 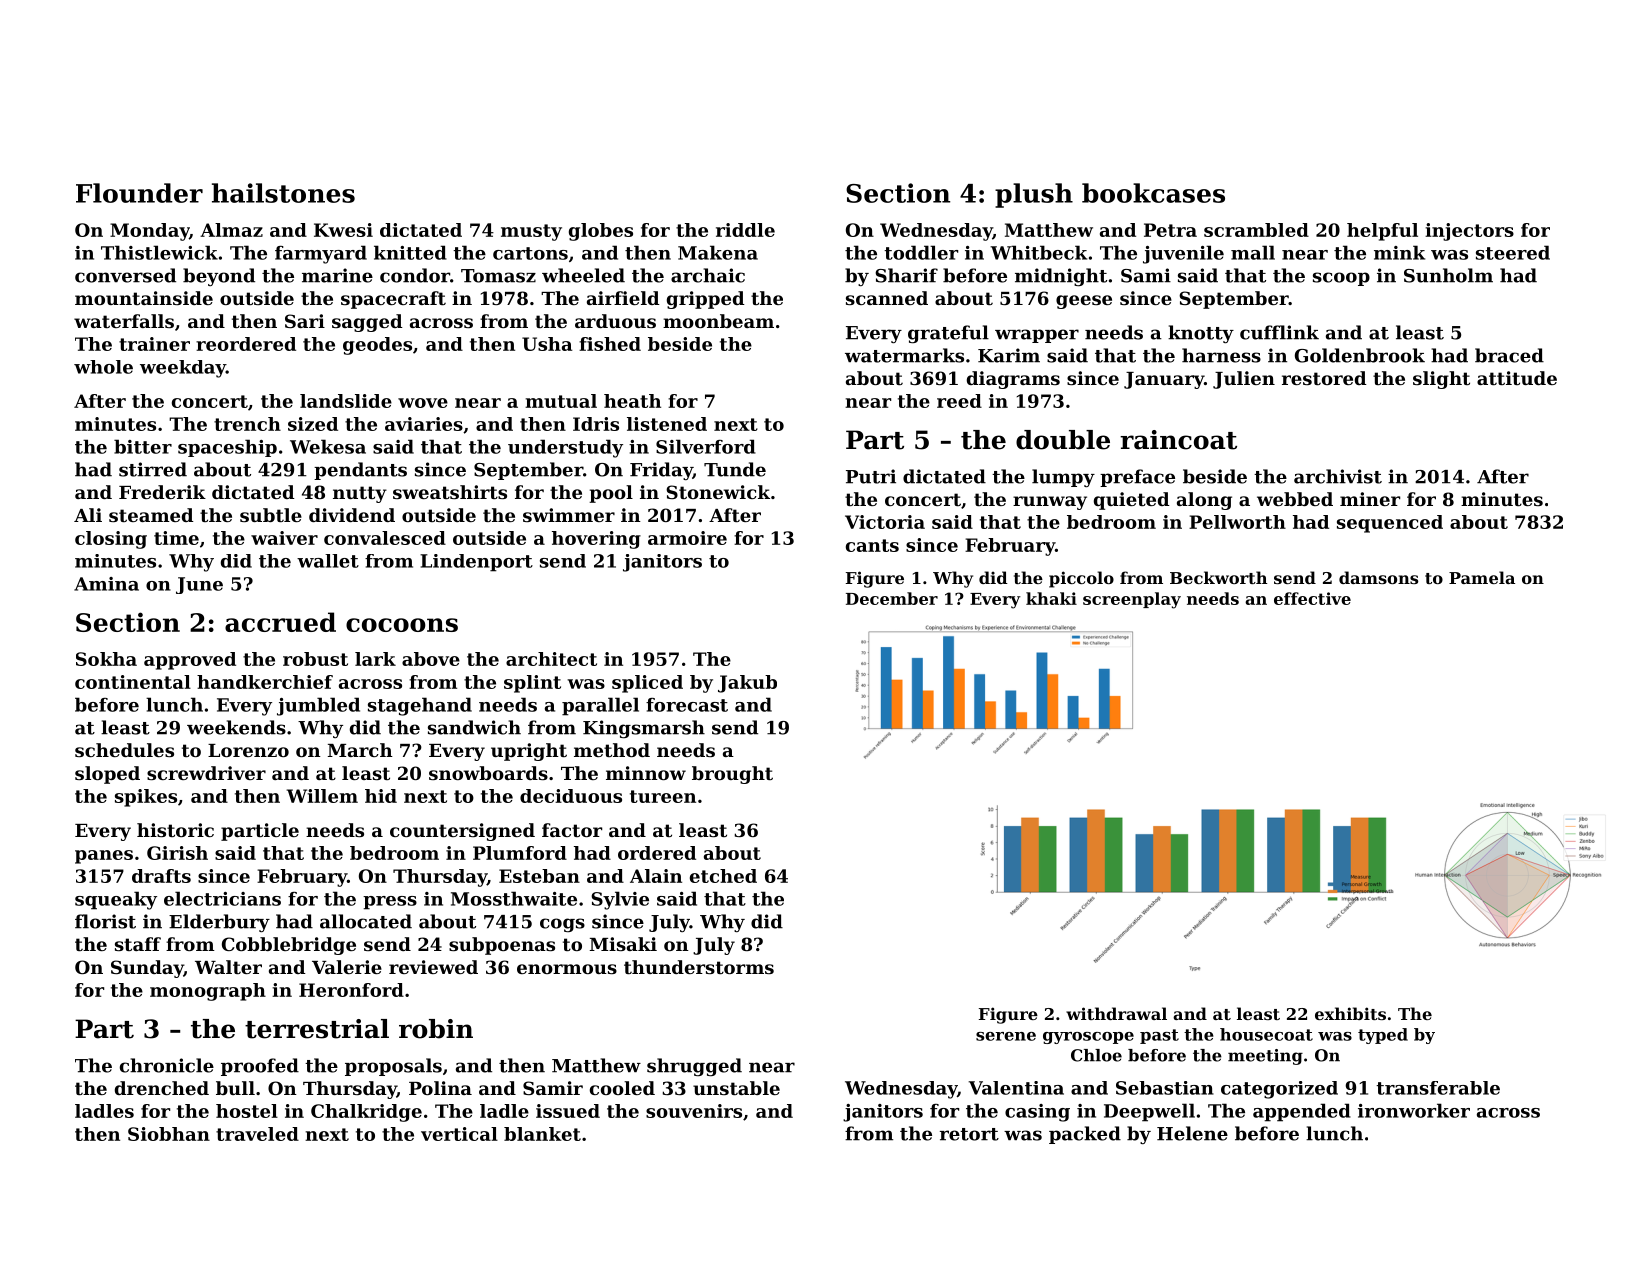 I want to click on brought, so click(x=732, y=775).
